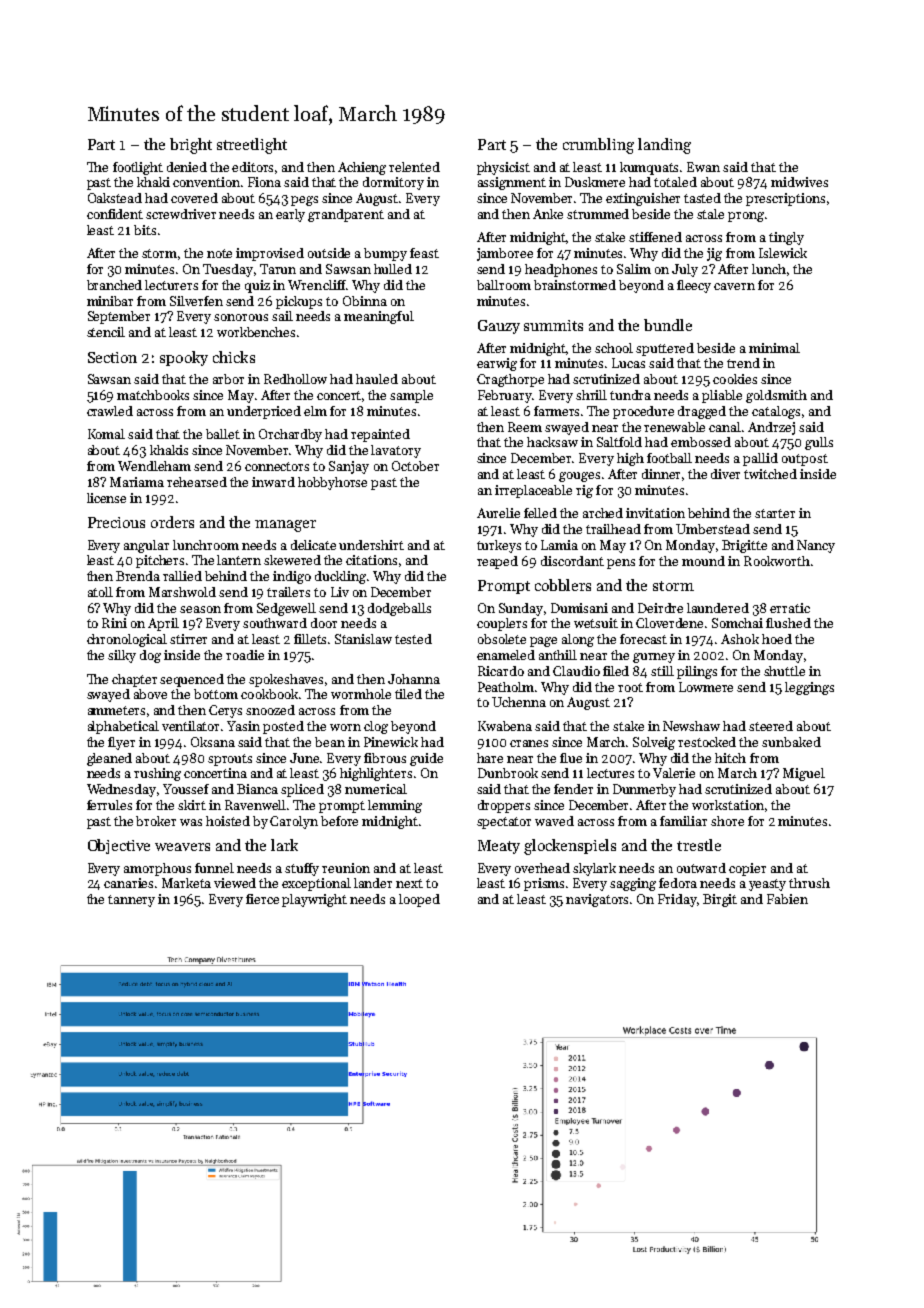  Describe the element at coordinates (270, 710) in the document. I see `snoozed` at that location.
